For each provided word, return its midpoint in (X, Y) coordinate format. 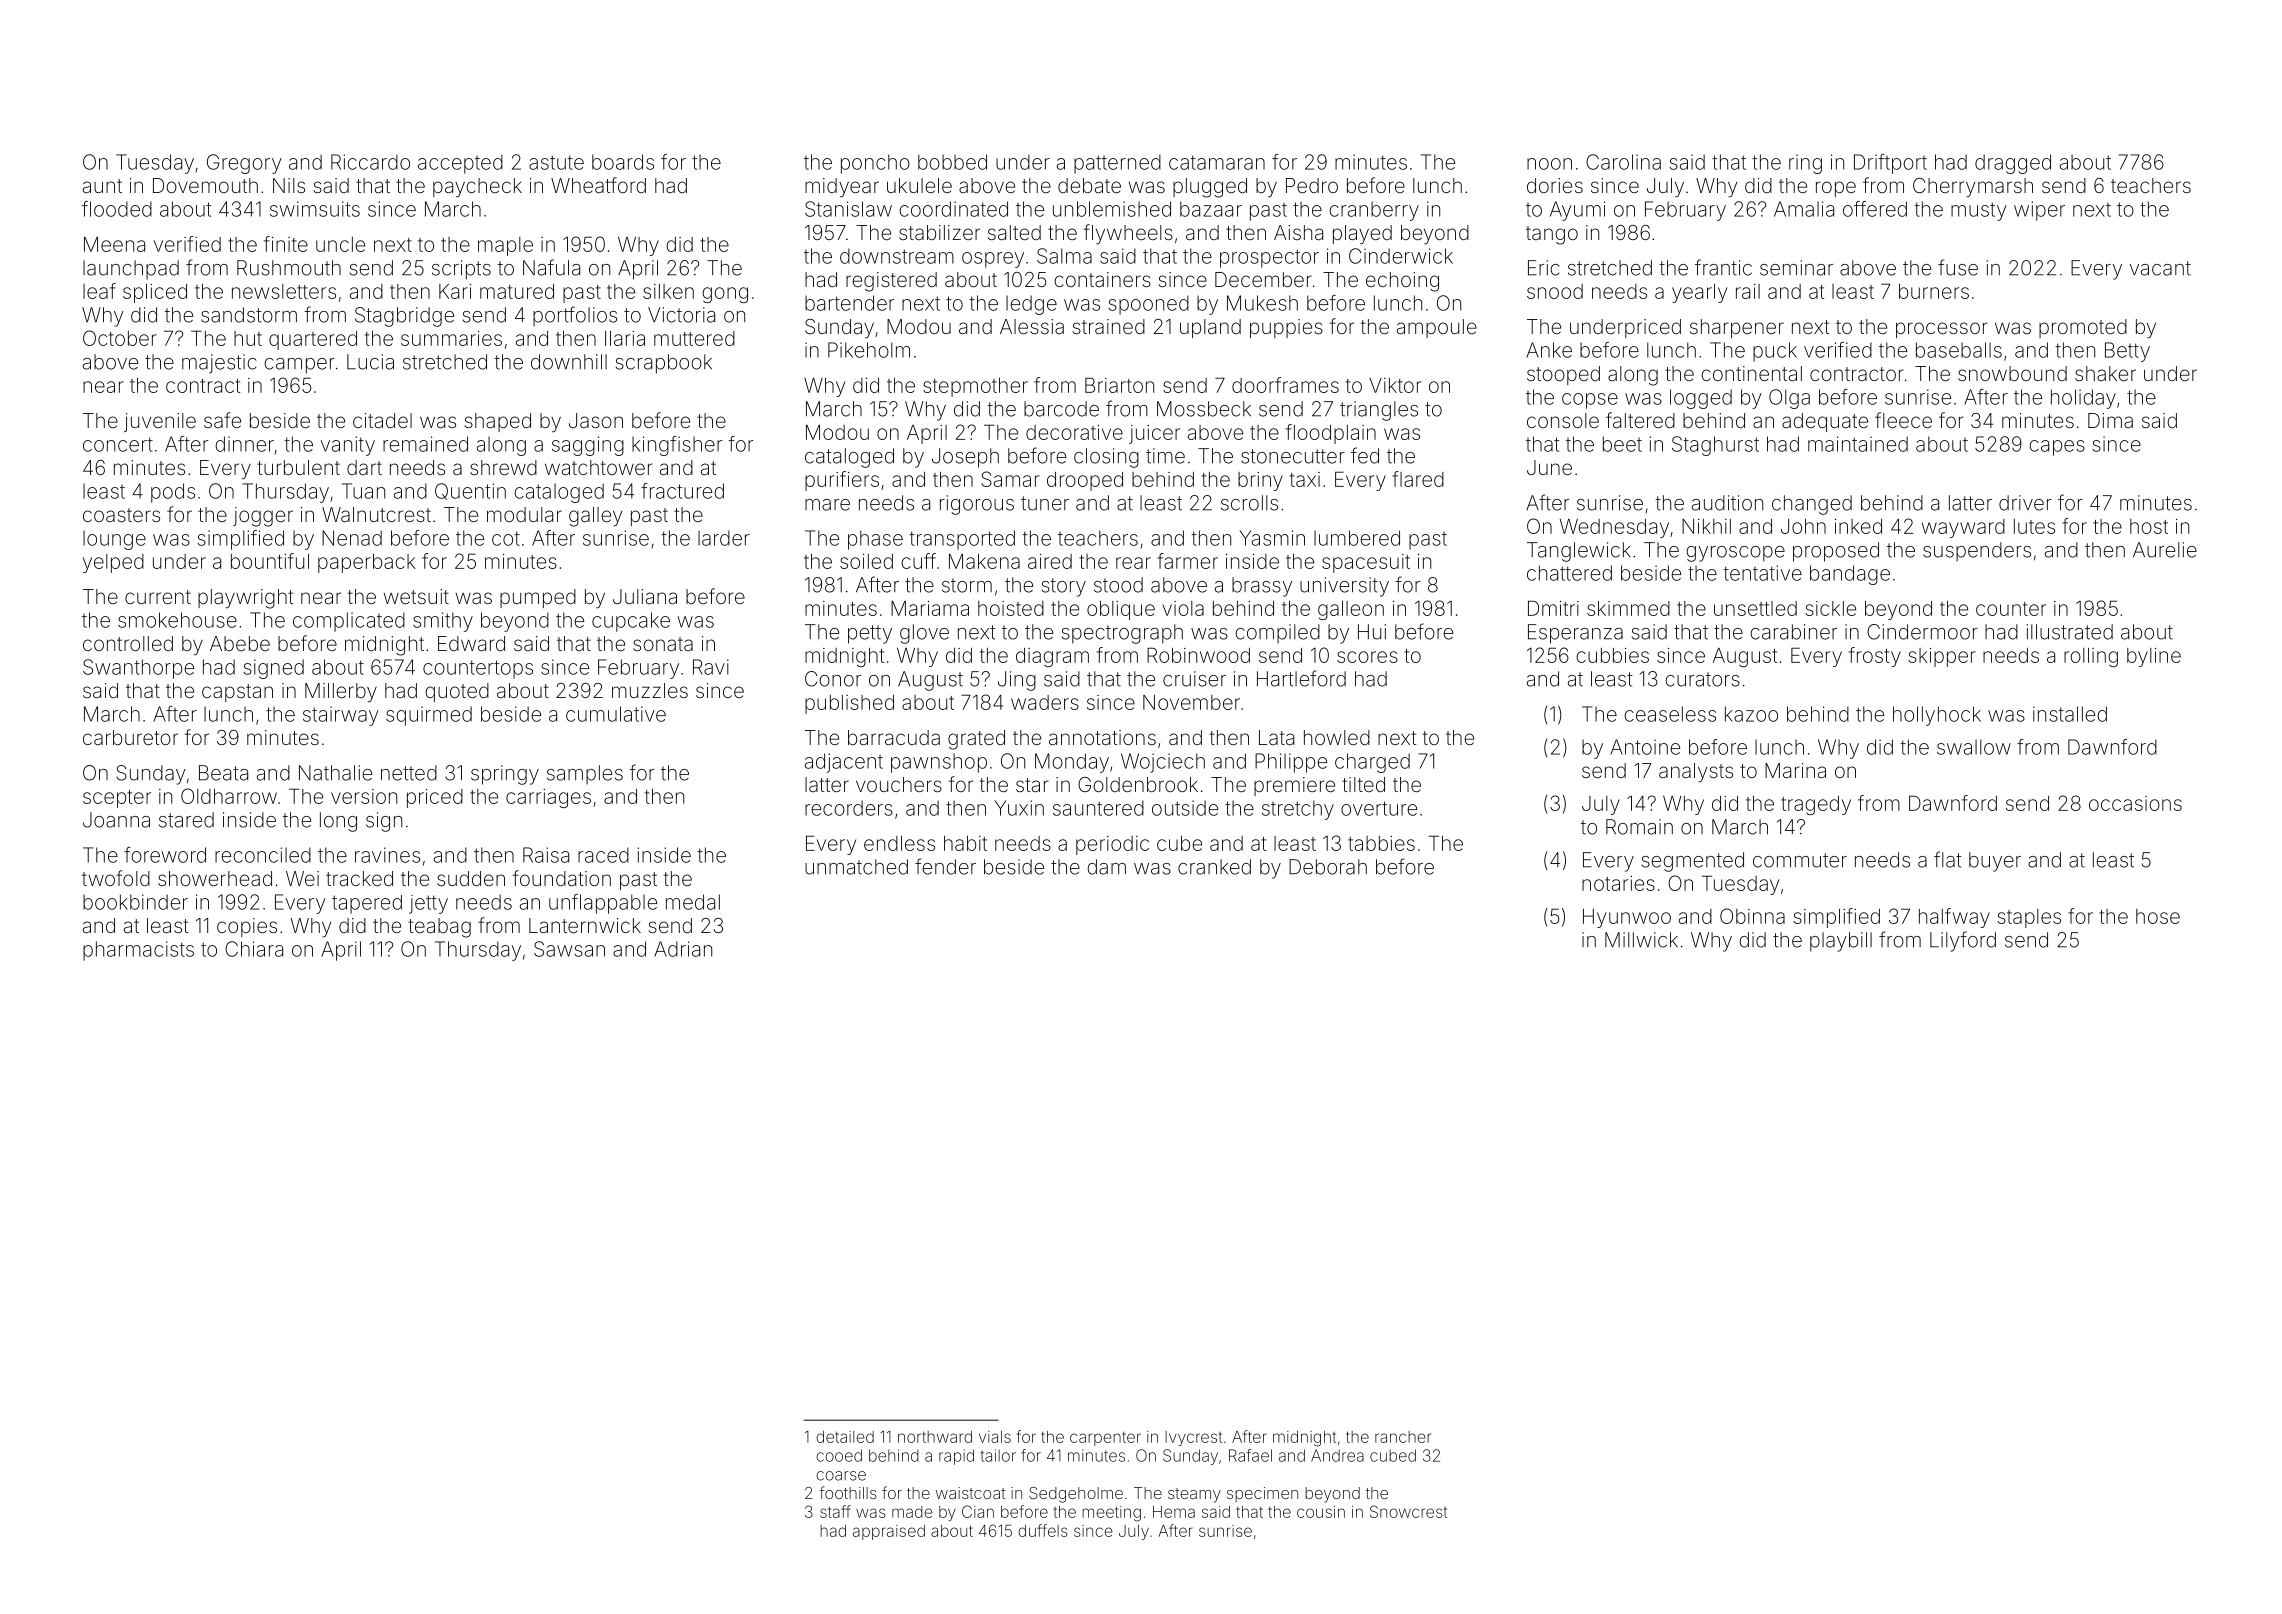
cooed (839, 1455)
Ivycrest (1193, 1438)
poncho (875, 164)
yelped (113, 563)
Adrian (683, 949)
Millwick (1641, 940)
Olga (1789, 399)
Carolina (1623, 162)
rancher (1403, 1437)
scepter (117, 799)
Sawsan (569, 949)
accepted (460, 164)
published (849, 704)
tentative (1762, 573)
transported (962, 540)
